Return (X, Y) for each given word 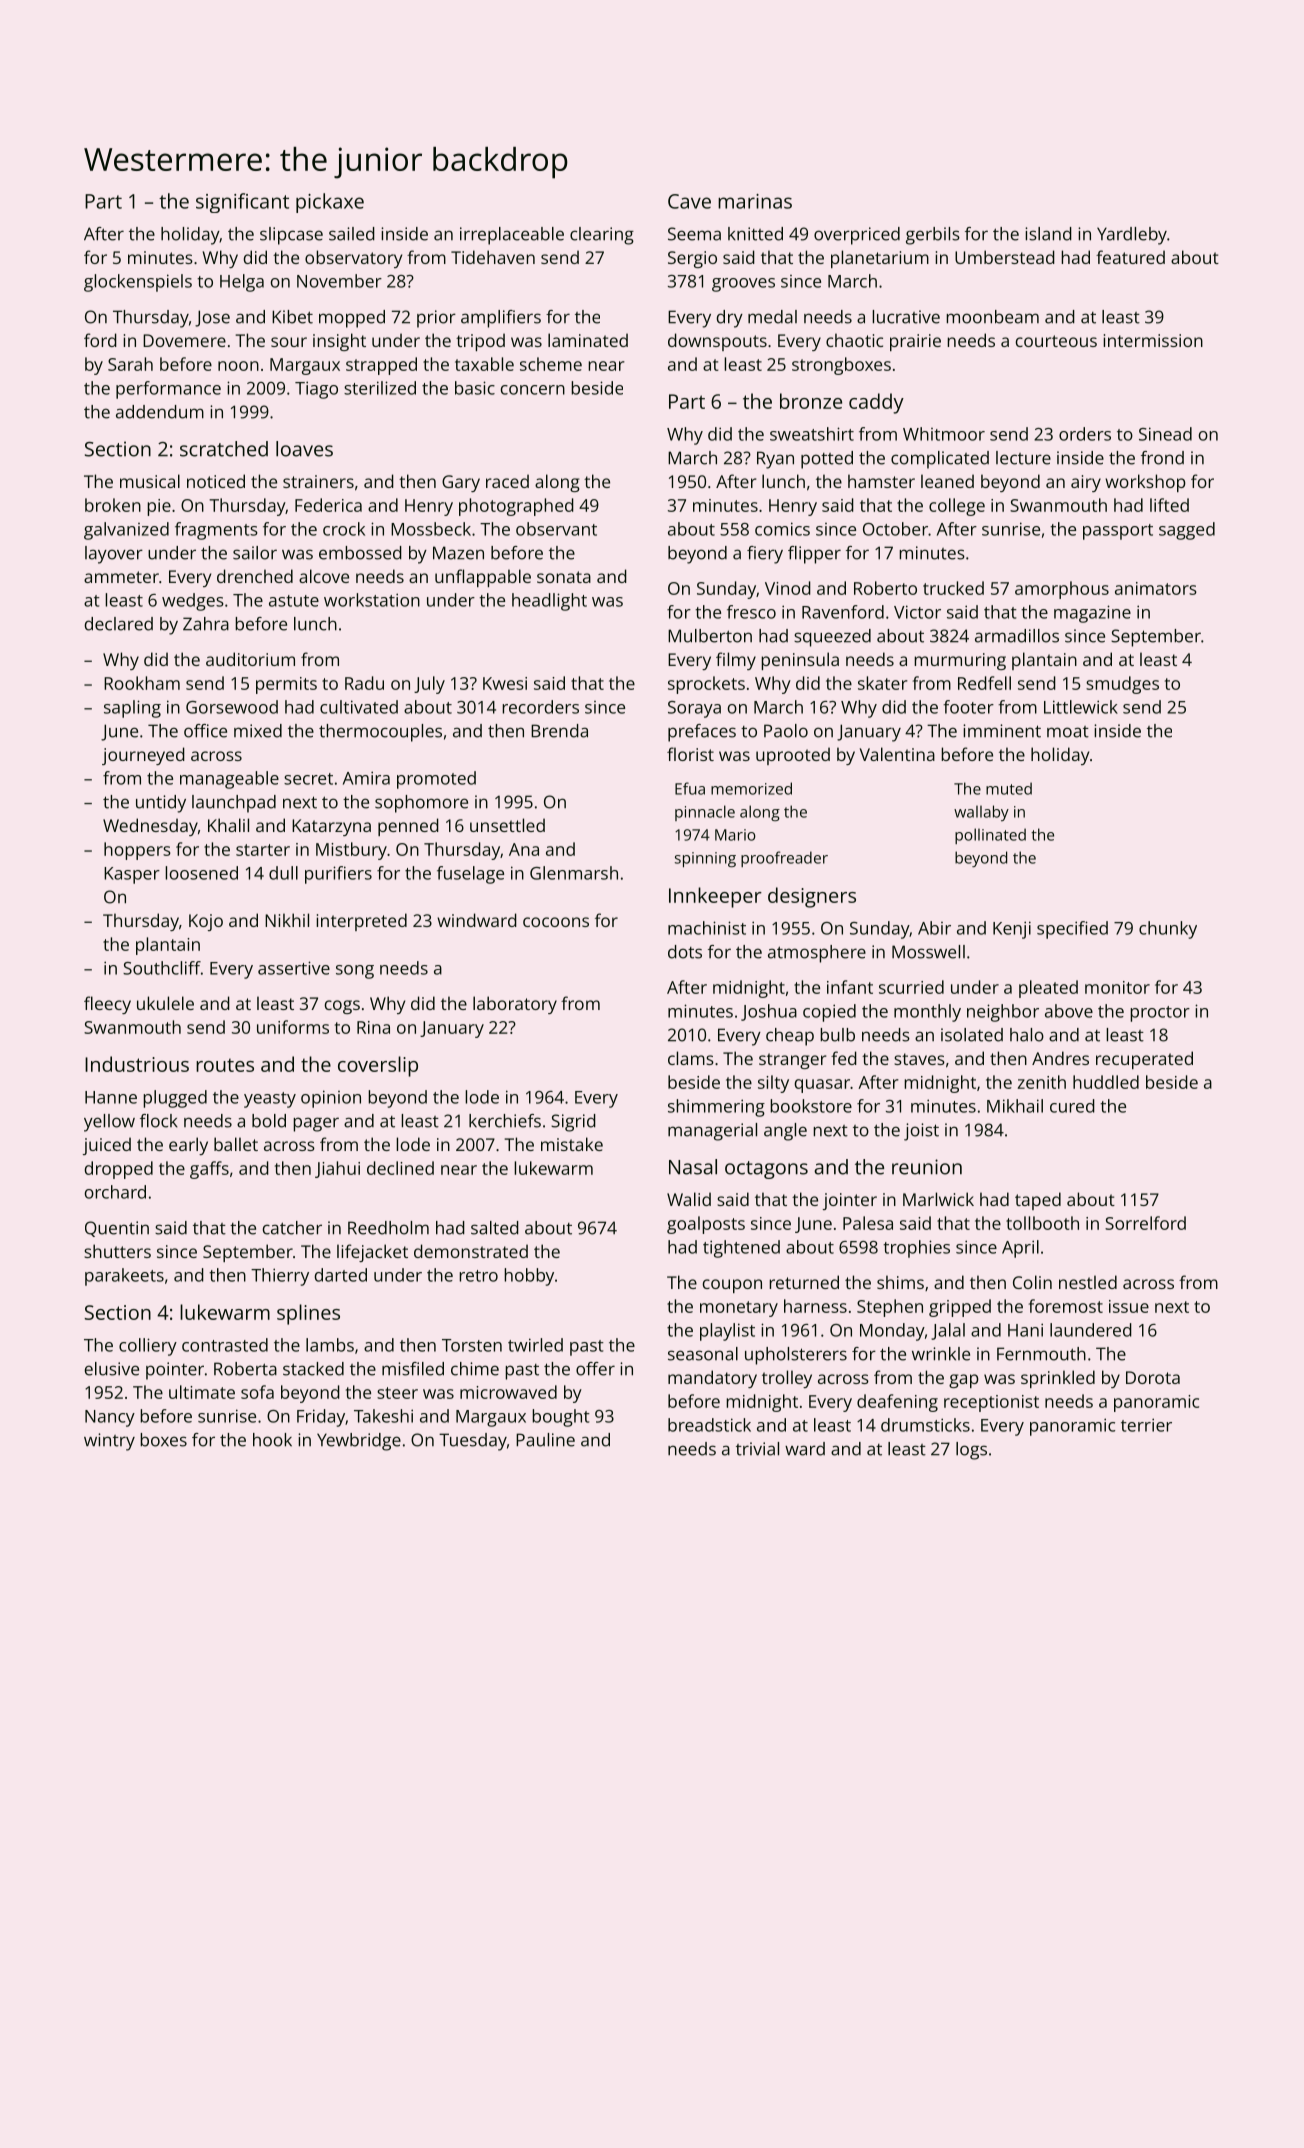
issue (1129, 1306)
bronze (811, 401)
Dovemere (184, 340)
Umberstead (1004, 257)
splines (308, 1314)
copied (829, 1013)
